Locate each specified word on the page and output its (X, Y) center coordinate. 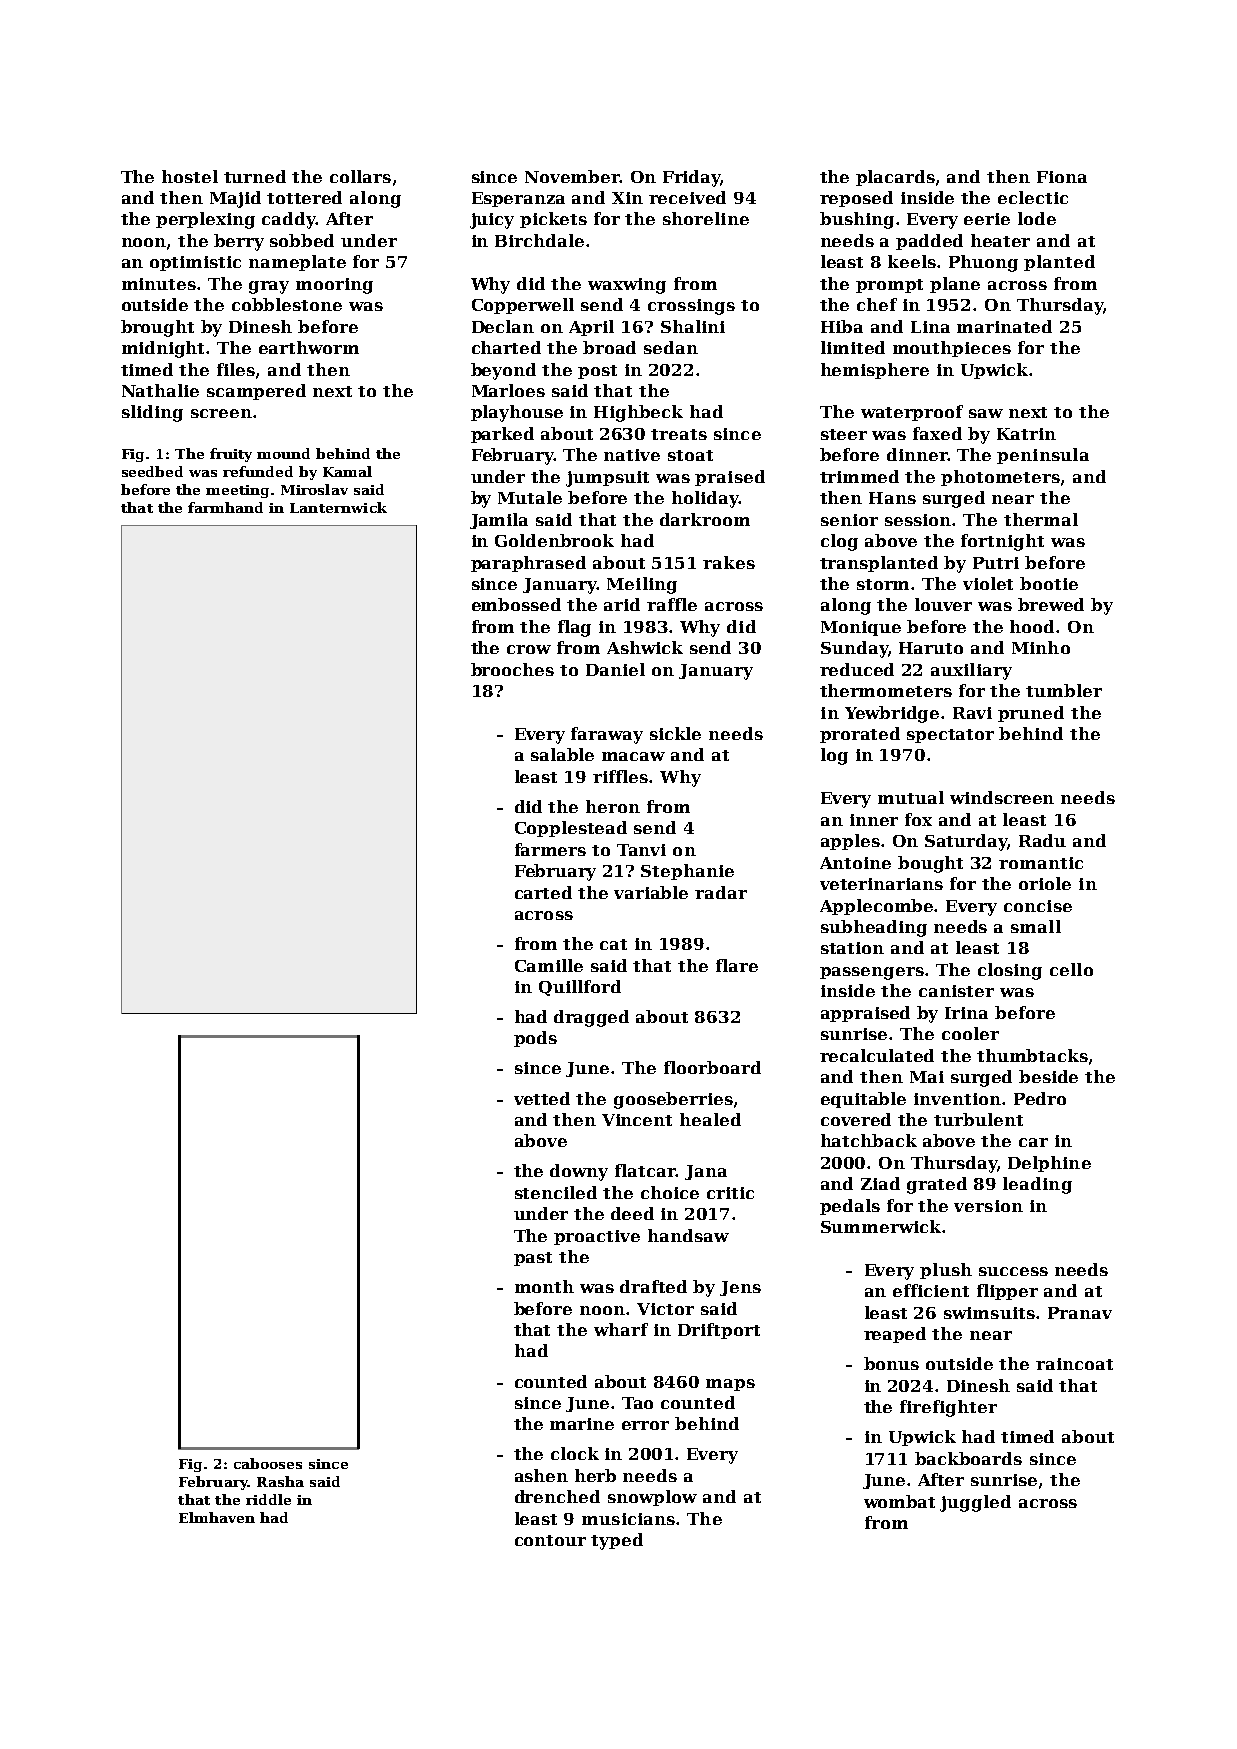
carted (543, 892)
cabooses (268, 1463)
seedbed (152, 471)
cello (1071, 969)
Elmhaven (217, 1517)
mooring (334, 286)
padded (929, 242)
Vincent (637, 1120)
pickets (553, 220)
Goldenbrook (554, 540)
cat (613, 944)
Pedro (1040, 1098)
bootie (1049, 583)
